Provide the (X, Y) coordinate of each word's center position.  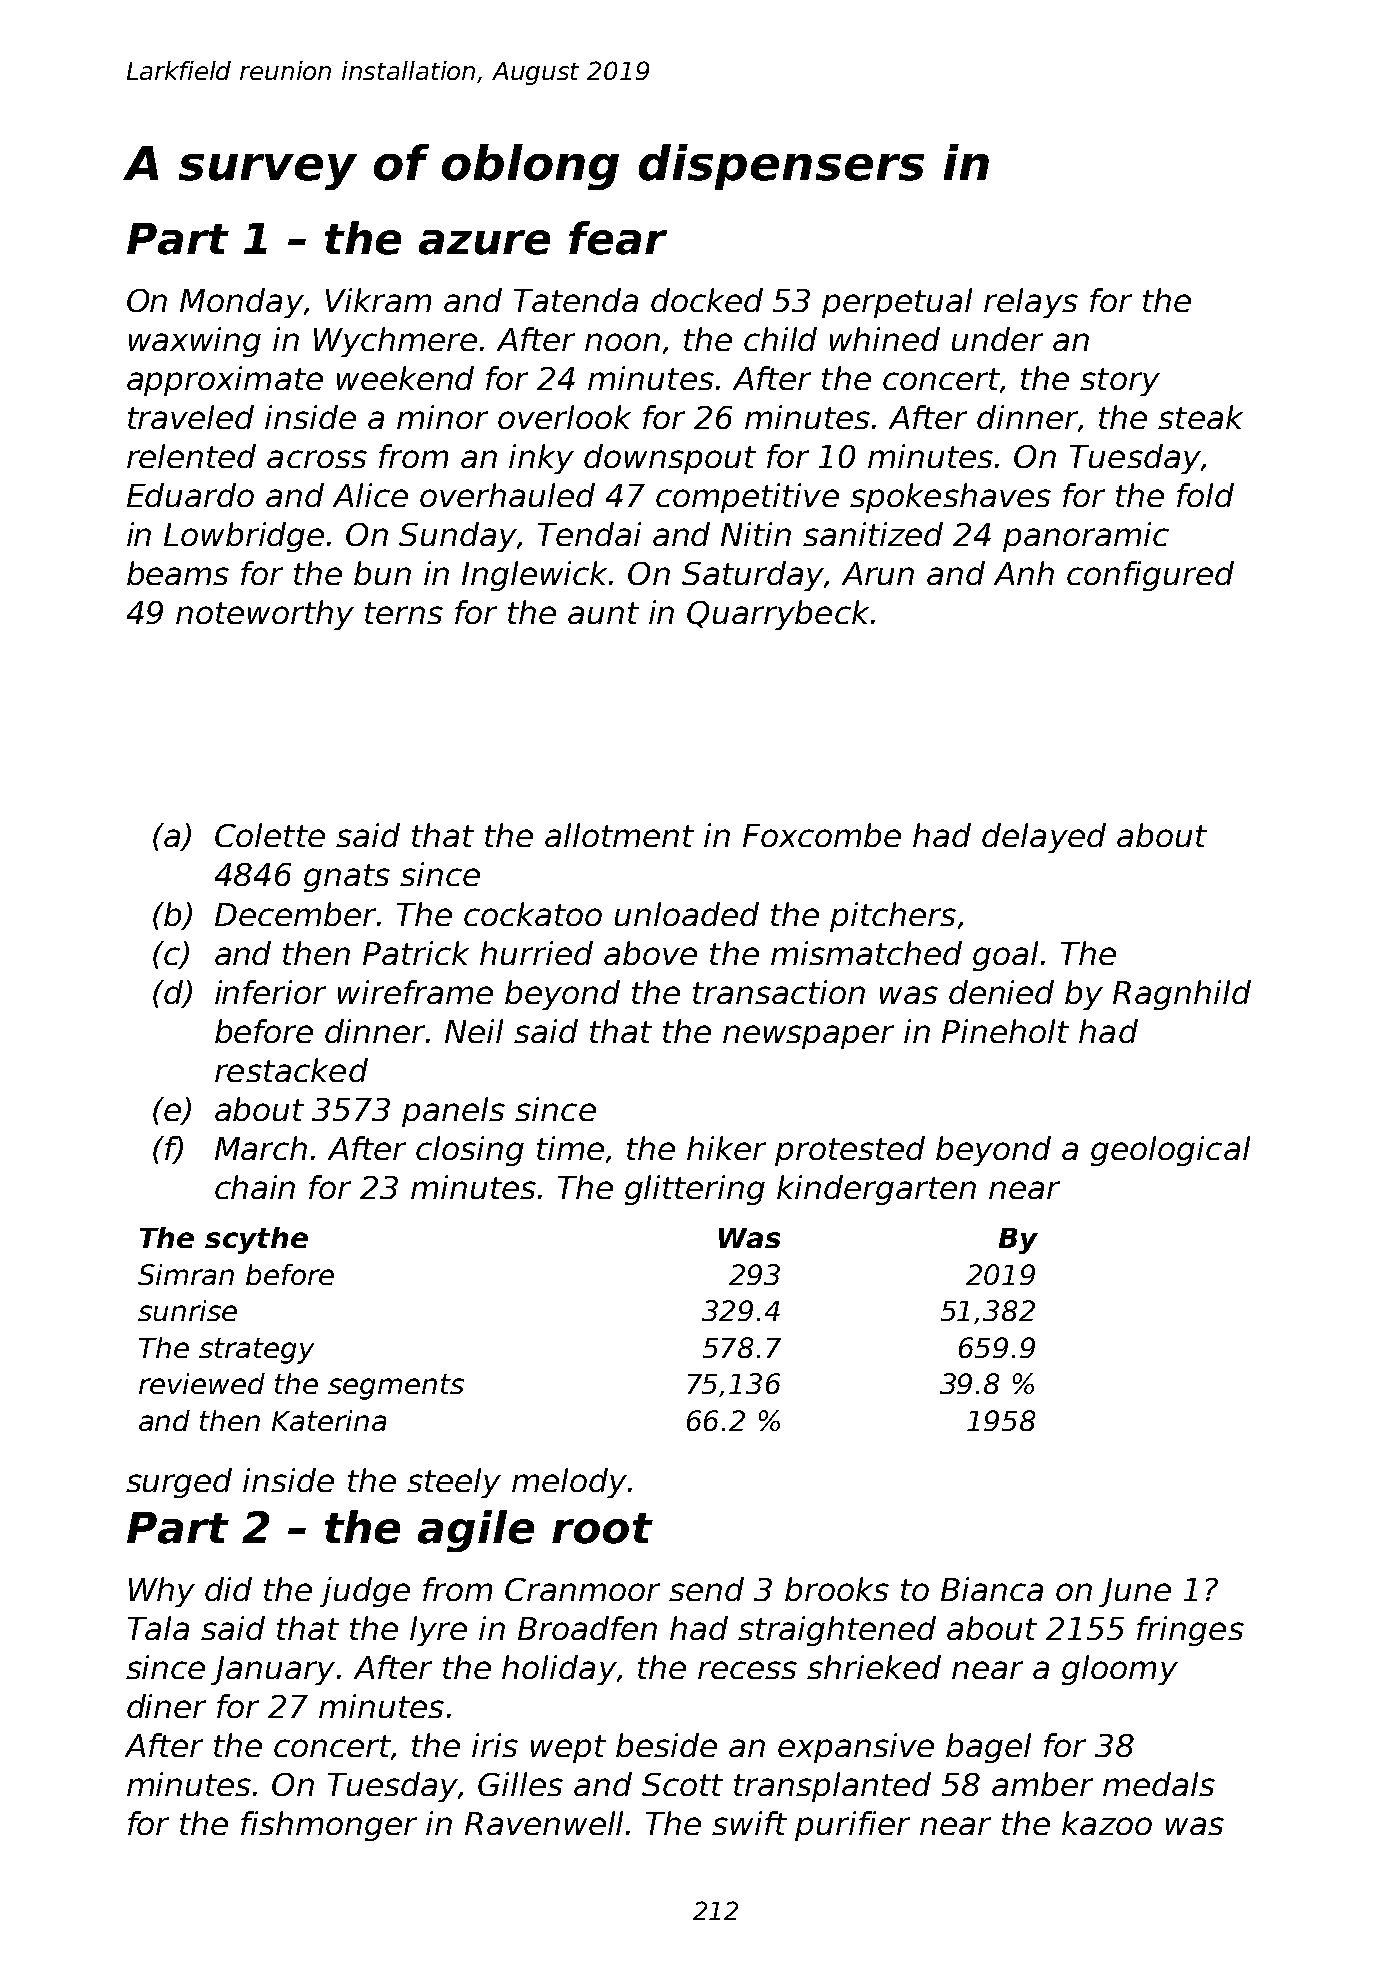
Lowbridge (244, 537)
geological (1170, 1151)
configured (1150, 576)
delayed (1044, 838)
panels (453, 1112)
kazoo (1107, 1823)
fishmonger (329, 1826)
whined (885, 339)
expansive (856, 1748)
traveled (191, 417)
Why (162, 1592)
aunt (603, 613)
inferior (270, 992)
